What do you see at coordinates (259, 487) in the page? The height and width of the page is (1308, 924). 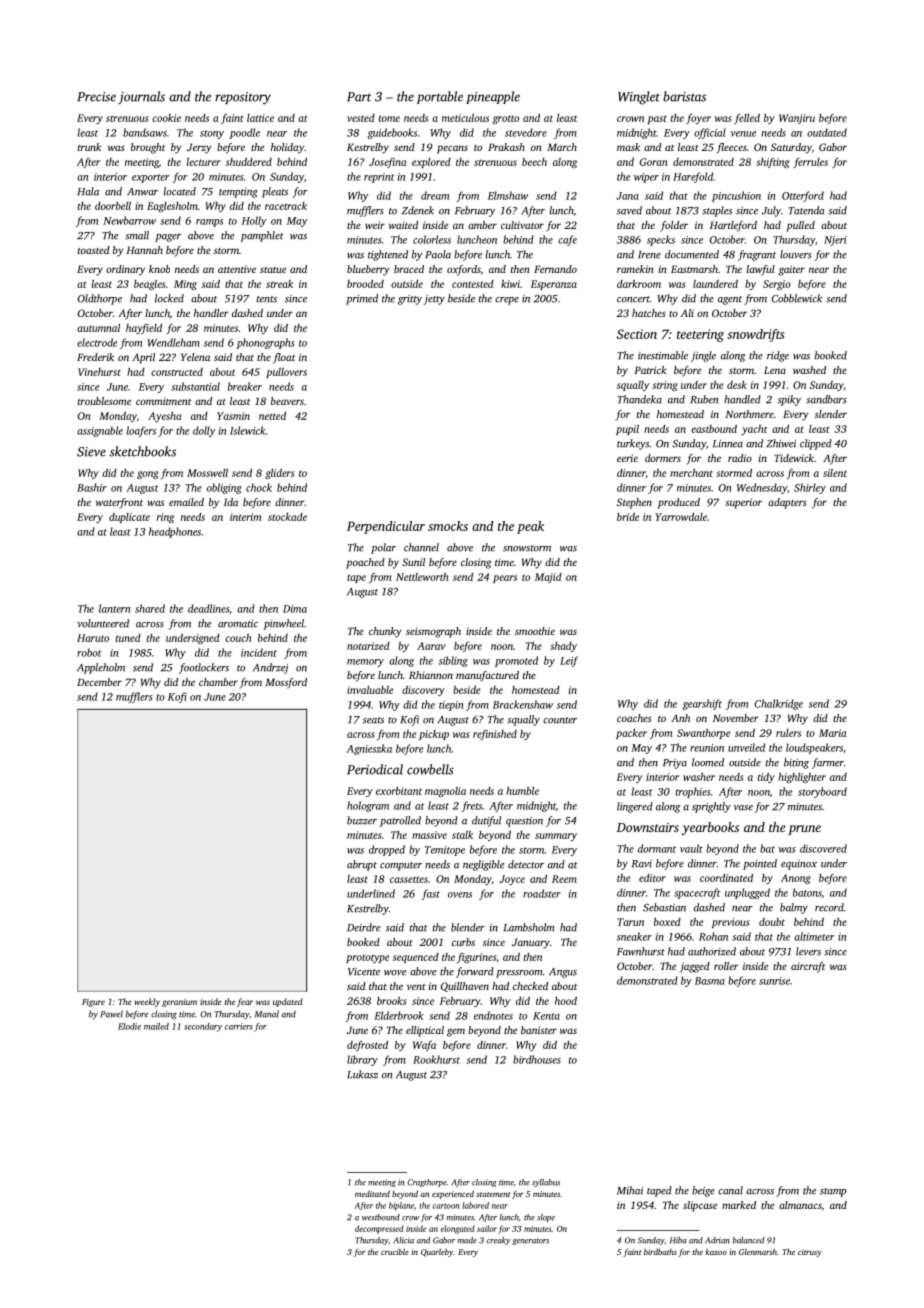 I see `chock` at bounding box center [259, 487].
